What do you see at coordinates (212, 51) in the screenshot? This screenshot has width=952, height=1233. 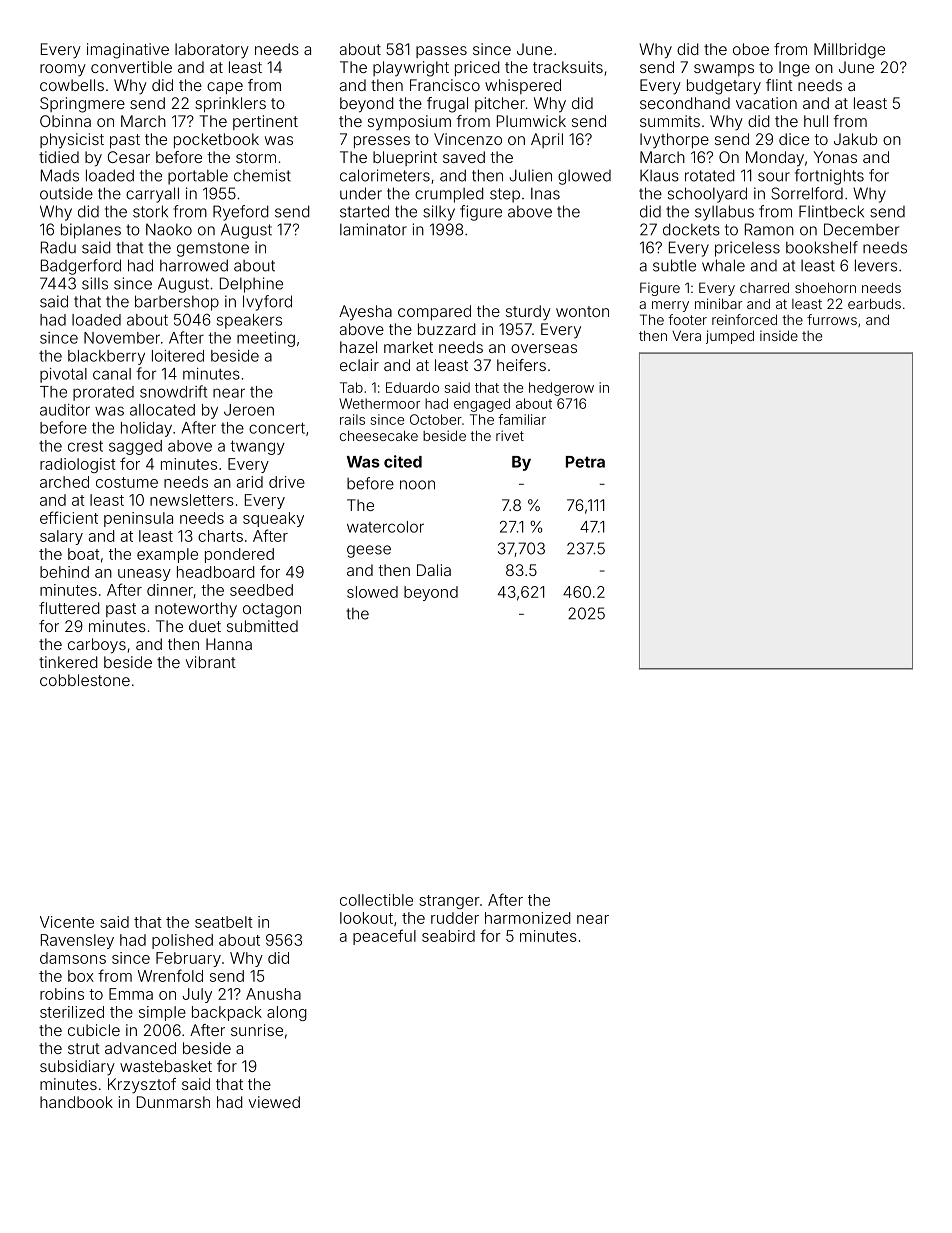 I see `laboratory` at bounding box center [212, 51].
